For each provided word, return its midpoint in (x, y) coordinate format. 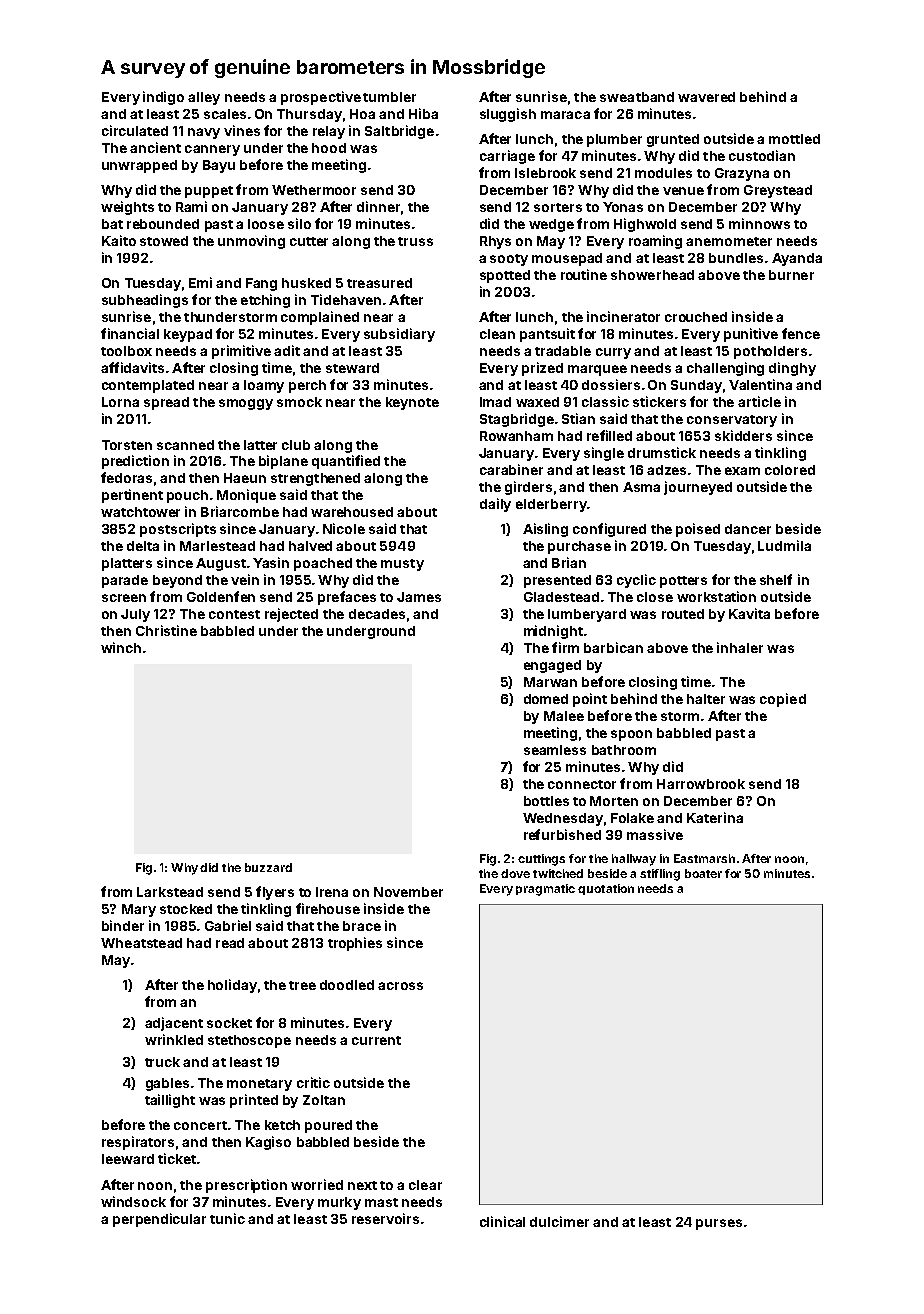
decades (377, 614)
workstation (716, 596)
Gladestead (561, 597)
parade (125, 581)
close (655, 597)
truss (415, 241)
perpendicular (159, 1220)
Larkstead (170, 892)
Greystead (778, 191)
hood (329, 148)
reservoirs (385, 1218)
